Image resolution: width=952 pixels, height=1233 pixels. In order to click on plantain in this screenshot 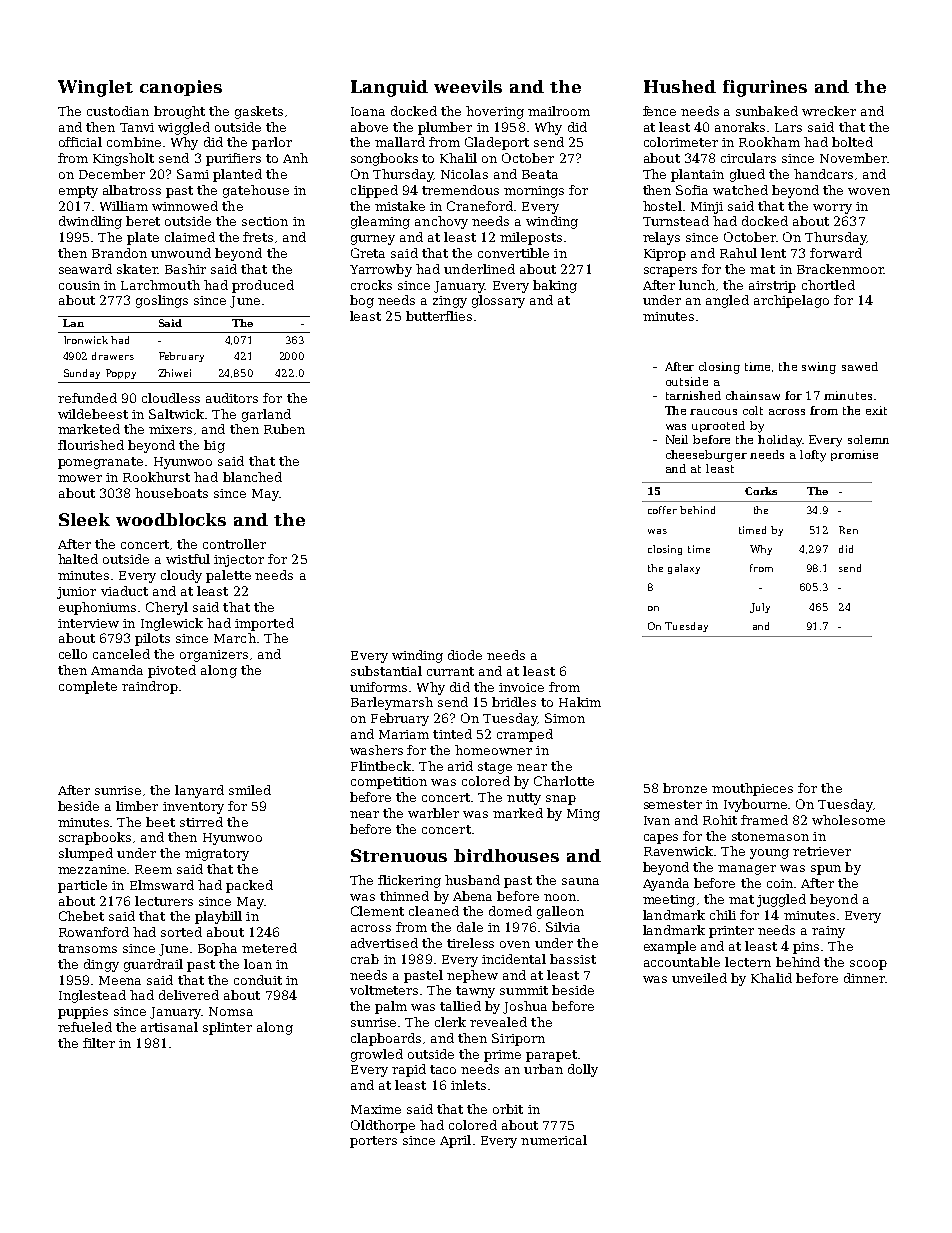, I will do `click(697, 175)`.
